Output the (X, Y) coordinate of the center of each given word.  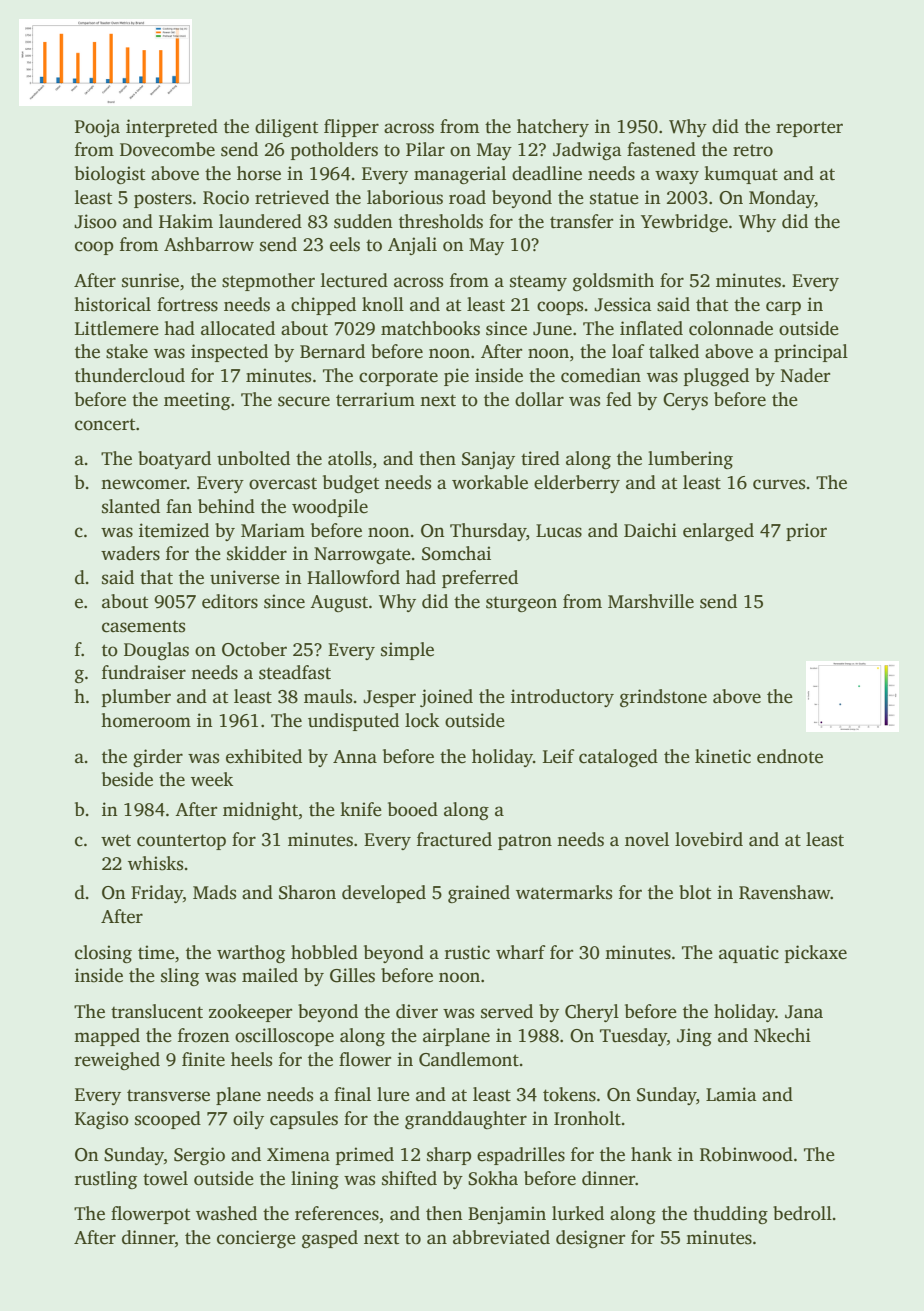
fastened (661, 149)
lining (315, 1180)
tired (540, 458)
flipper (351, 128)
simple (407, 651)
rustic (467, 952)
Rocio (226, 197)
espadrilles (521, 1156)
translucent (157, 1011)
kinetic (723, 756)
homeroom (146, 720)
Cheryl (592, 1013)
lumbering (690, 460)
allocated (238, 328)
